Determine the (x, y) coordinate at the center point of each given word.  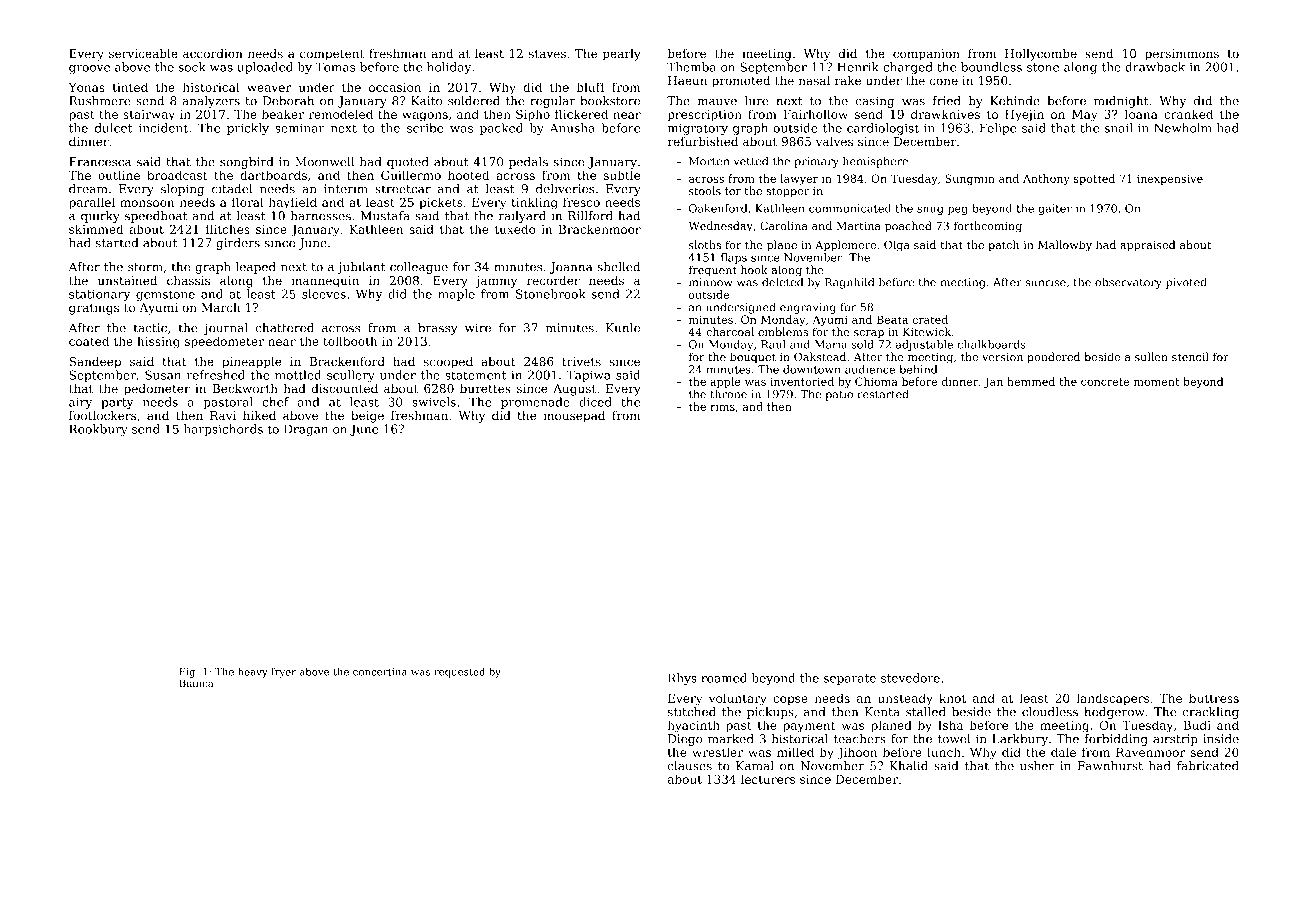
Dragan (306, 430)
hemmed (1031, 381)
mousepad (574, 417)
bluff (591, 87)
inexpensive (1170, 179)
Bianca (196, 683)
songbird (246, 163)
